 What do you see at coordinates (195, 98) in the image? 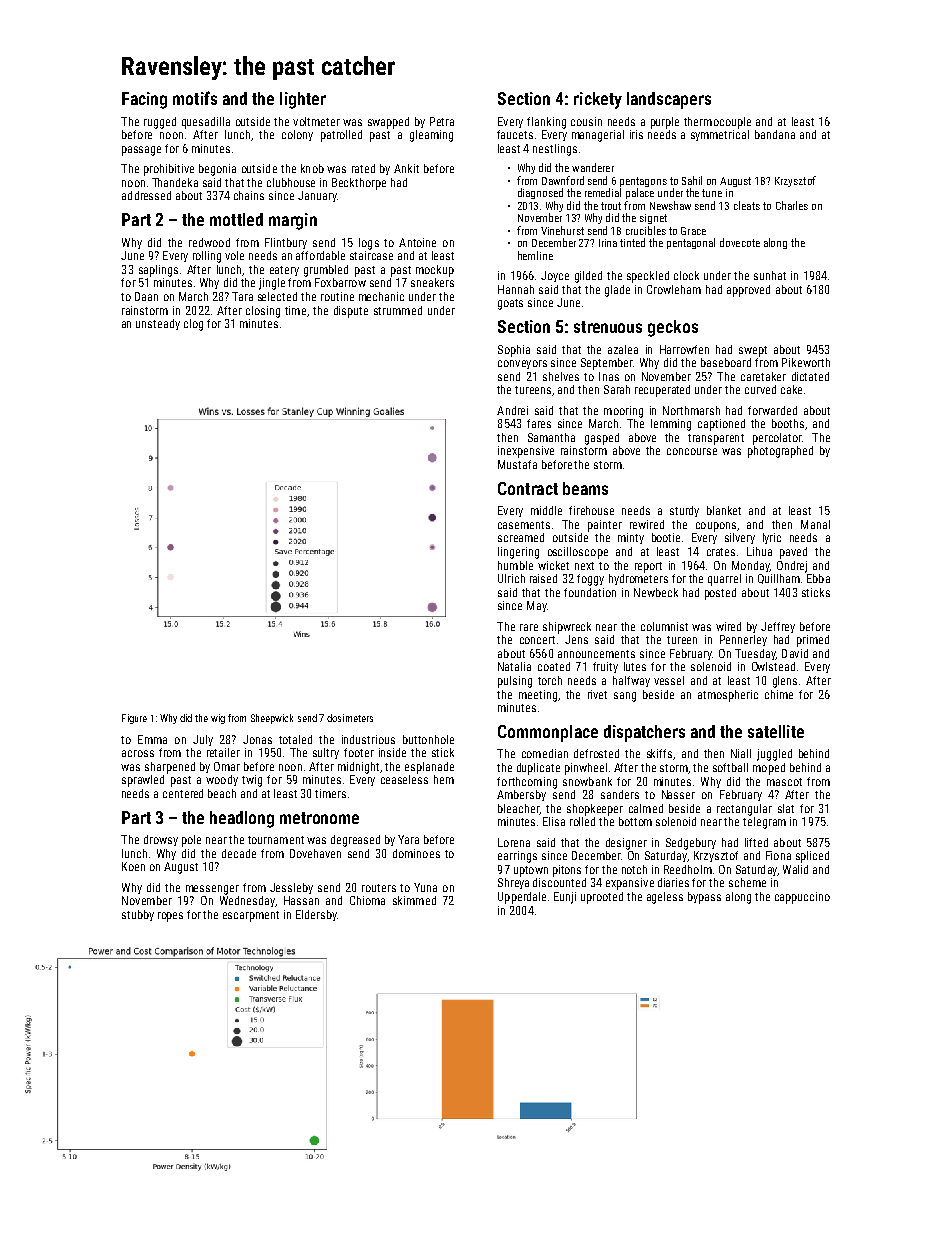
I see `motifs` at bounding box center [195, 98].
